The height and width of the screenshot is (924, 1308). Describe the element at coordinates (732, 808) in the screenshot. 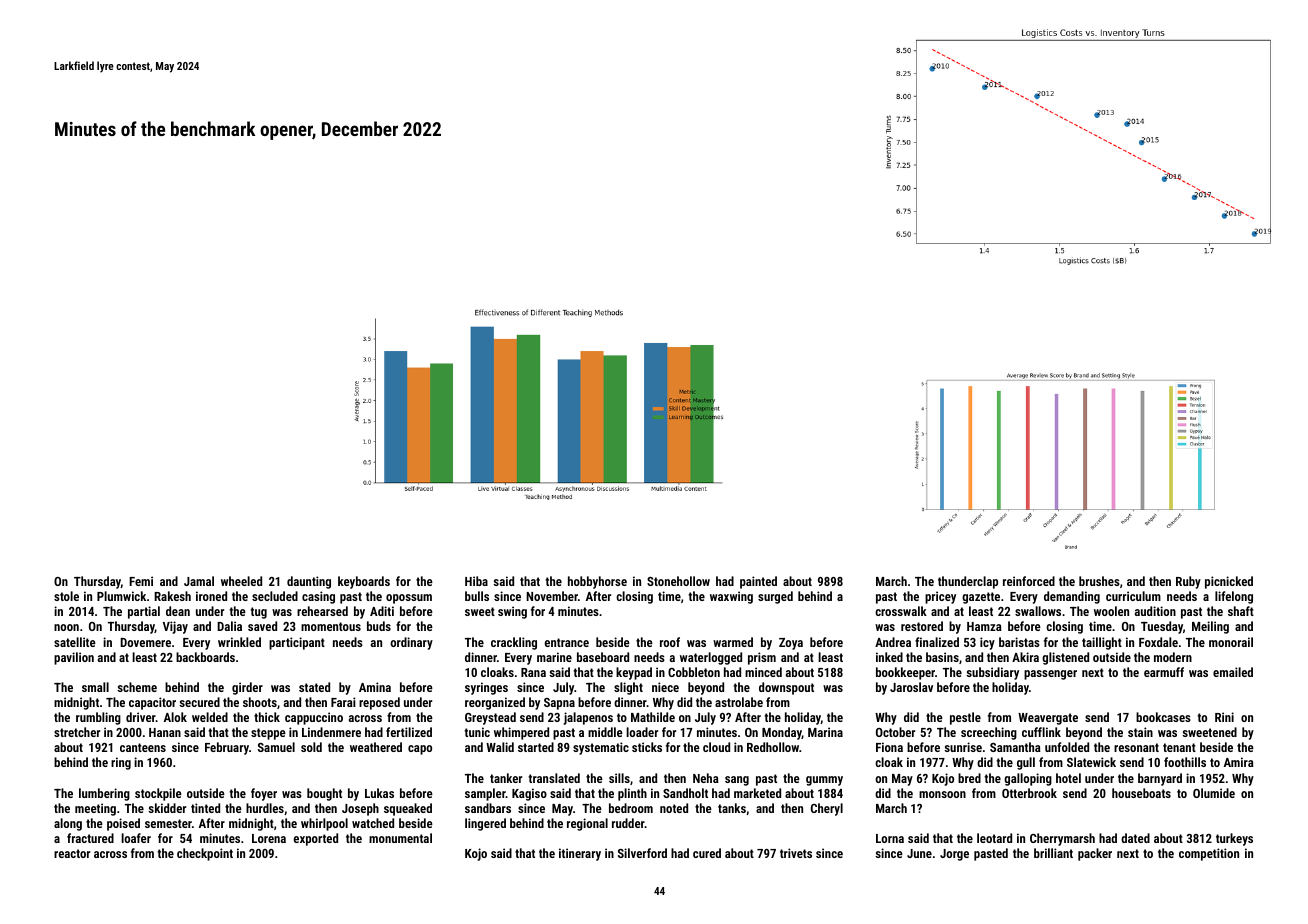

I see `tanks` at that location.
